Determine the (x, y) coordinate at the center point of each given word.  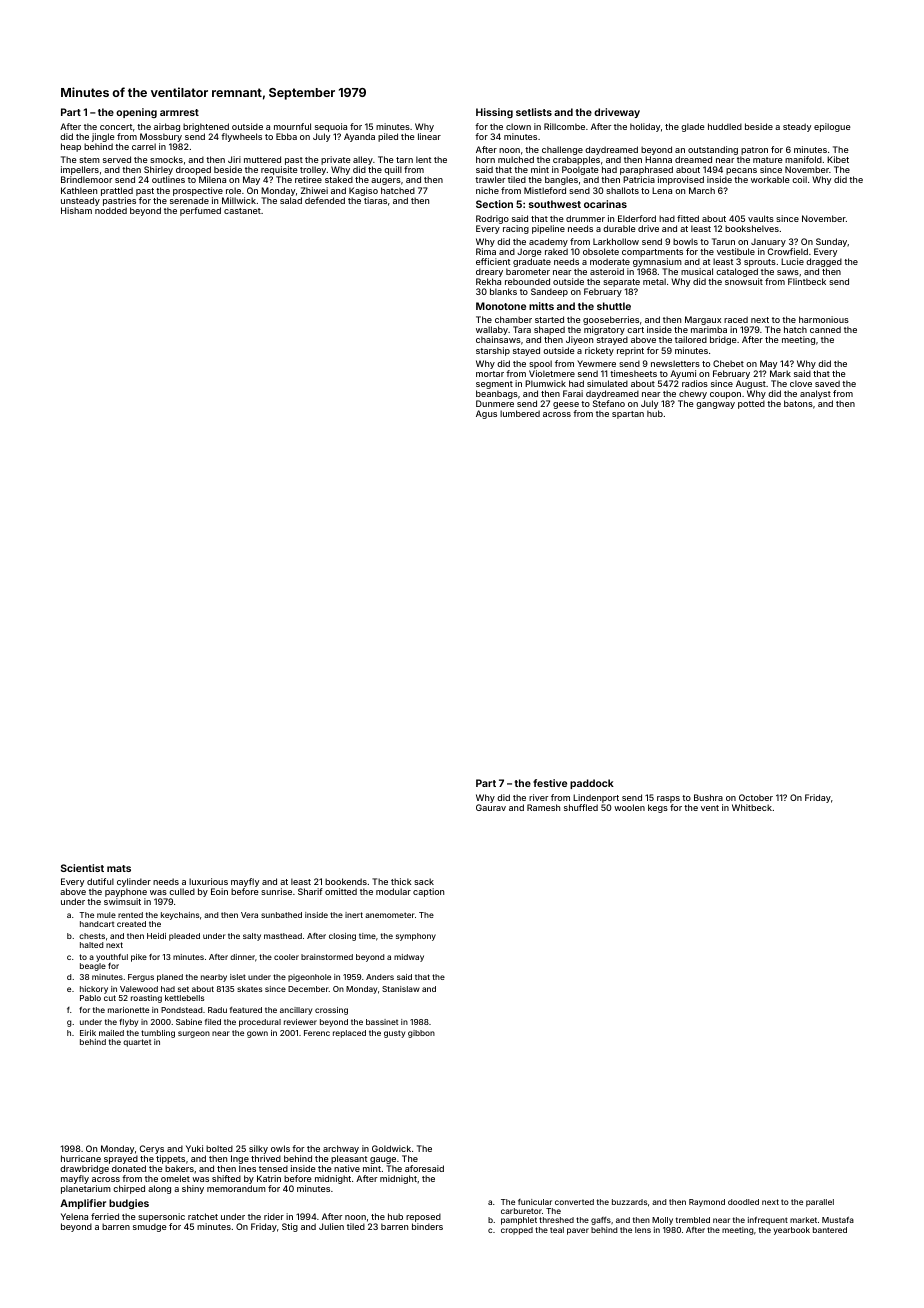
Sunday (832, 242)
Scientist (82, 868)
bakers (179, 1168)
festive (550, 783)
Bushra (708, 797)
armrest (179, 112)
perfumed (200, 211)
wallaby (492, 330)
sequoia (331, 127)
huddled (725, 126)
